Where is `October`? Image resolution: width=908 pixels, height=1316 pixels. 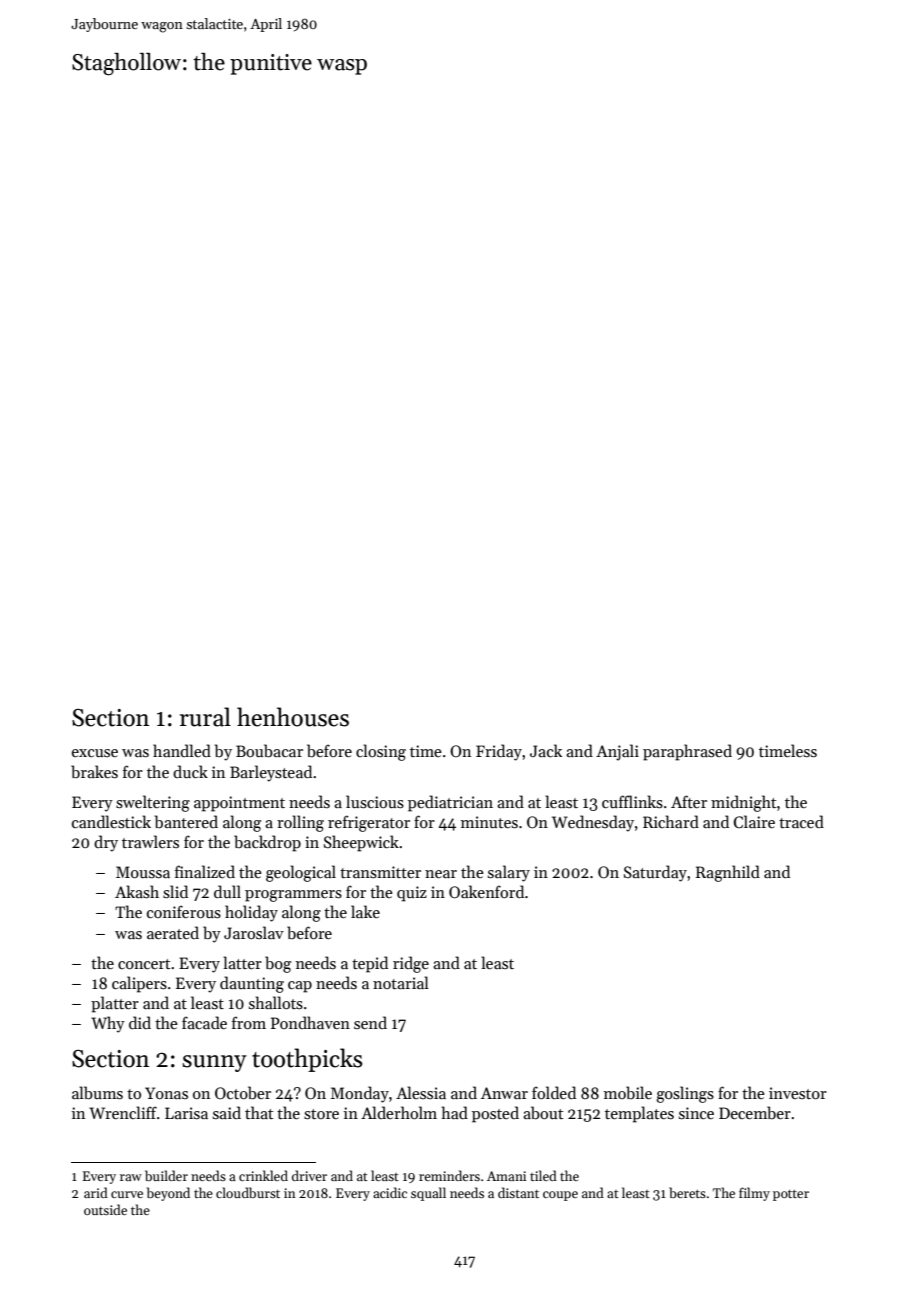 October is located at coordinates (243, 1093).
